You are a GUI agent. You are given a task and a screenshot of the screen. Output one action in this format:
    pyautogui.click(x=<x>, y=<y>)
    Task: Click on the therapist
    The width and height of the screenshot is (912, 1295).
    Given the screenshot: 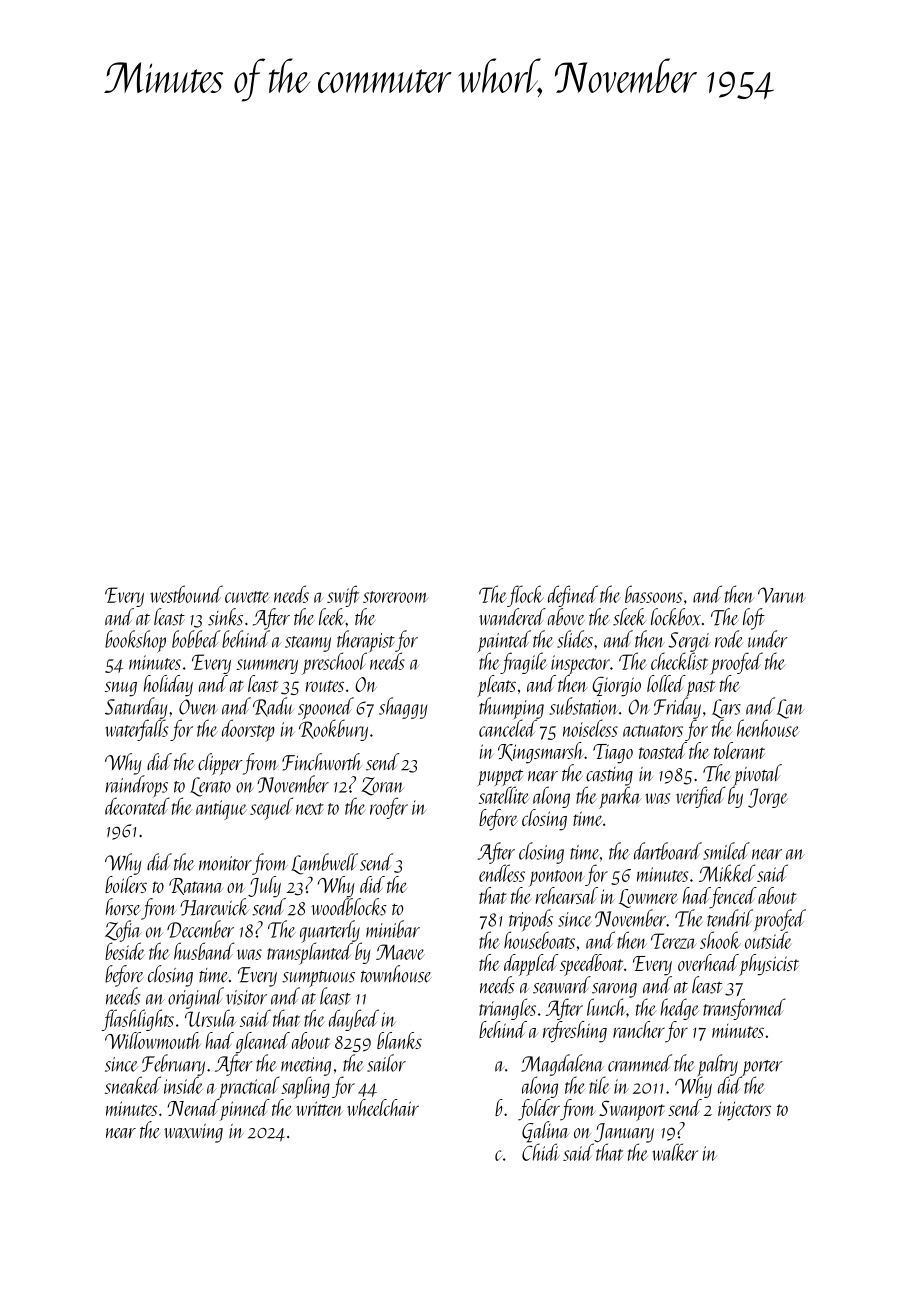 What is the action you would take?
    pyautogui.click(x=366, y=641)
